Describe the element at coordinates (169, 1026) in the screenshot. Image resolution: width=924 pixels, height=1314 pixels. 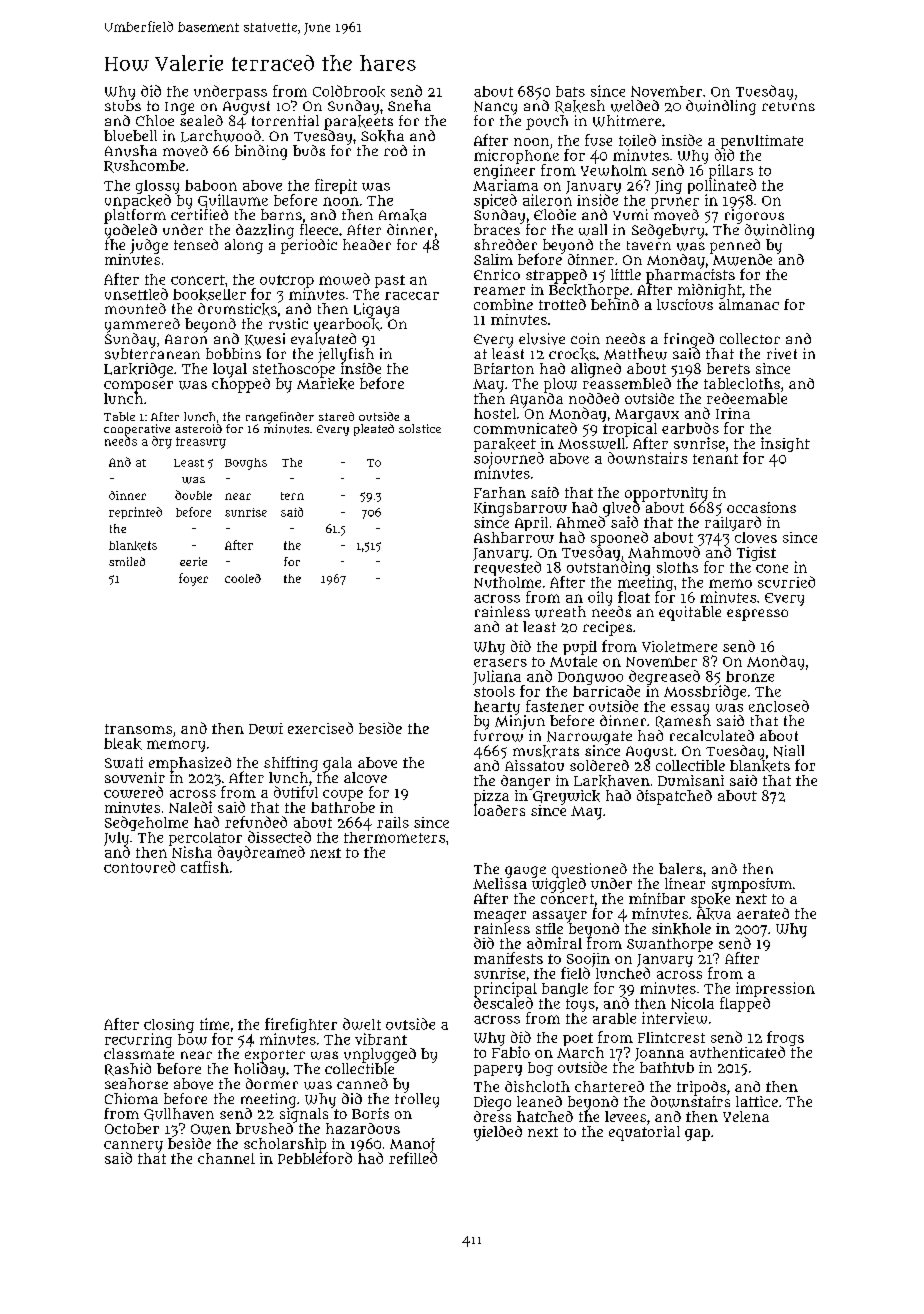
I see `closing` at that location.
